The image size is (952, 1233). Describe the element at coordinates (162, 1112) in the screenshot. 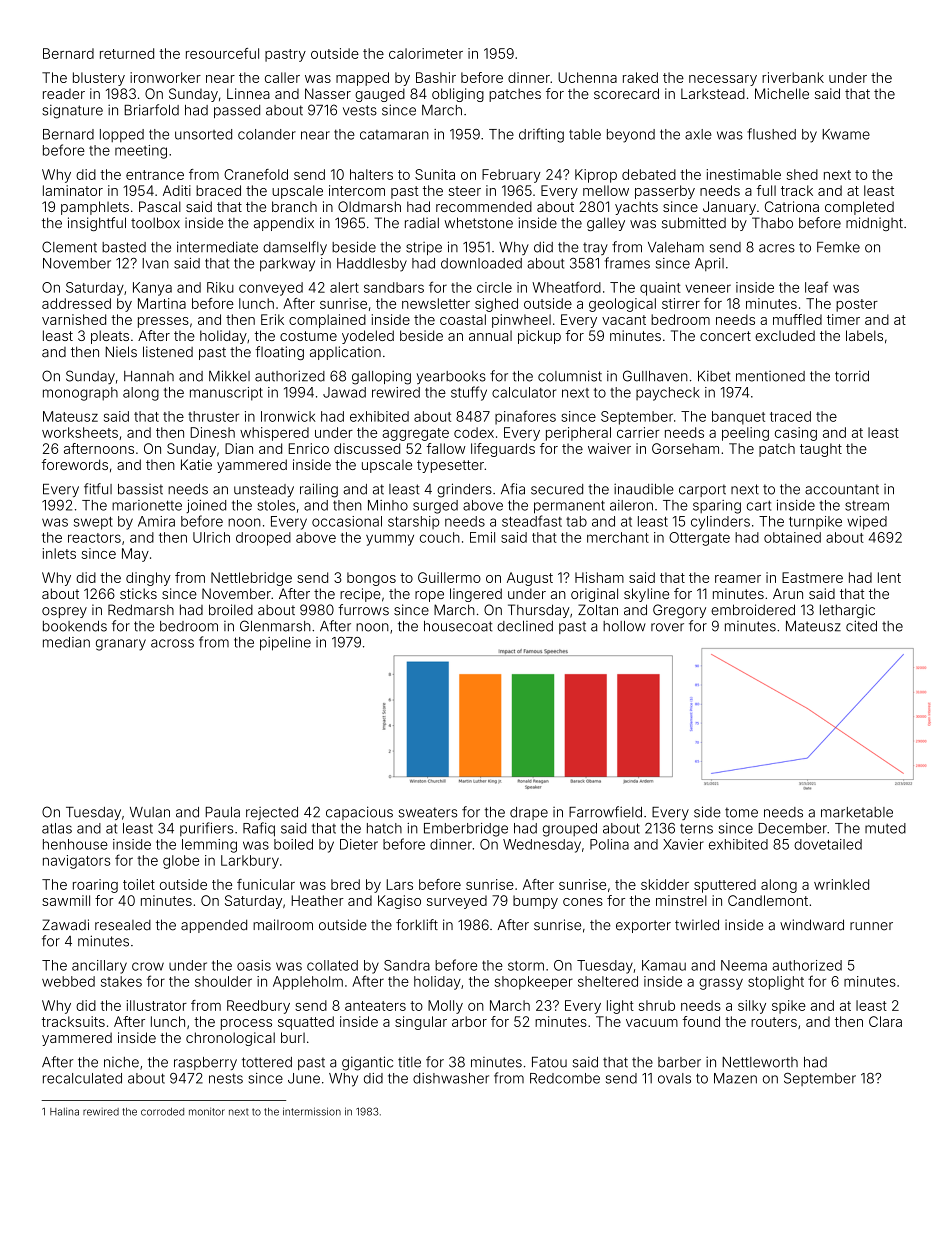

I see `corroded` at that location.
